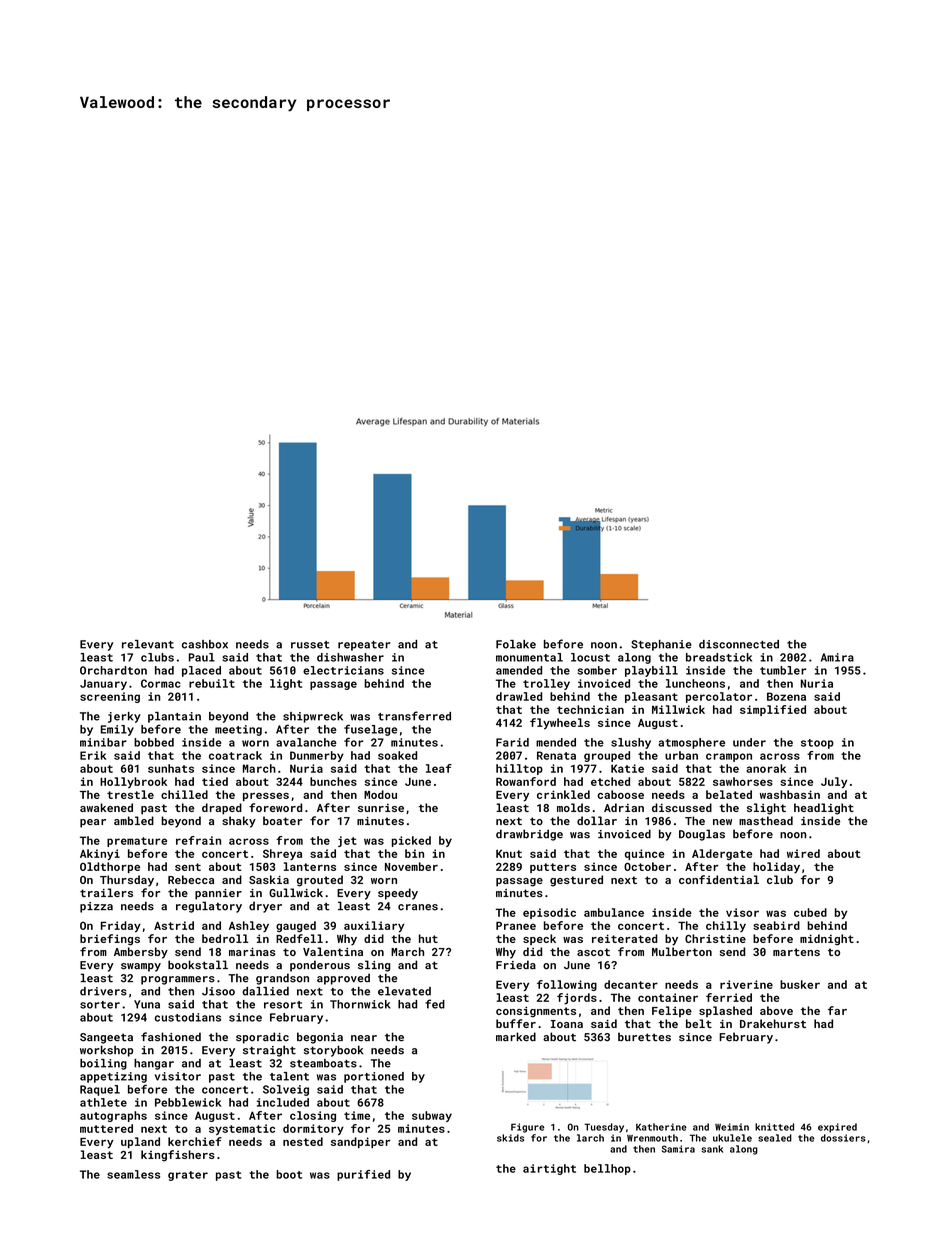 This page has height=1233, width=952. Describe the element at coordinates (148, 644) in the page. I see `relevant` at that location.
